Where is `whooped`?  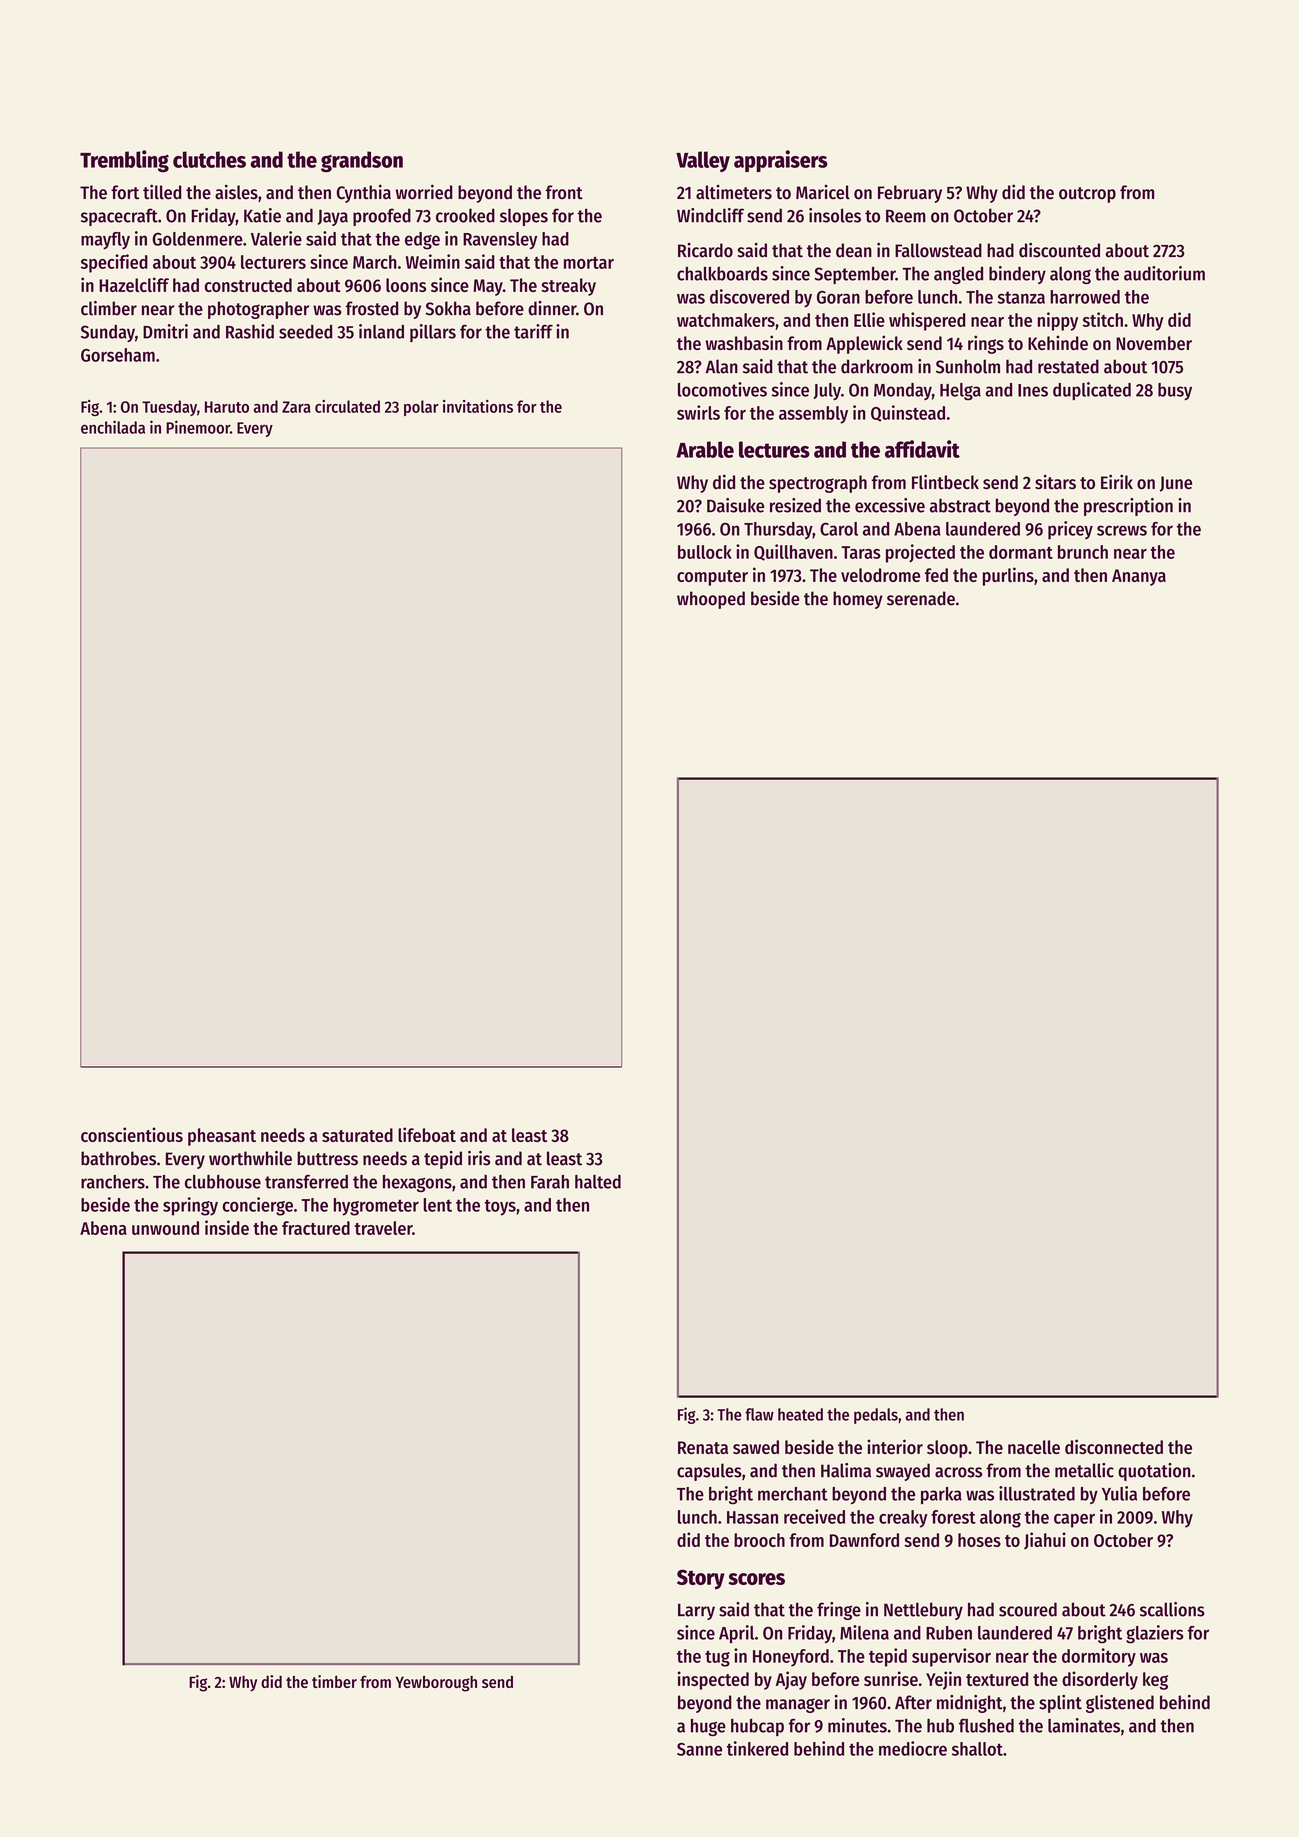 whooped is located at coordinates (711, 600).
